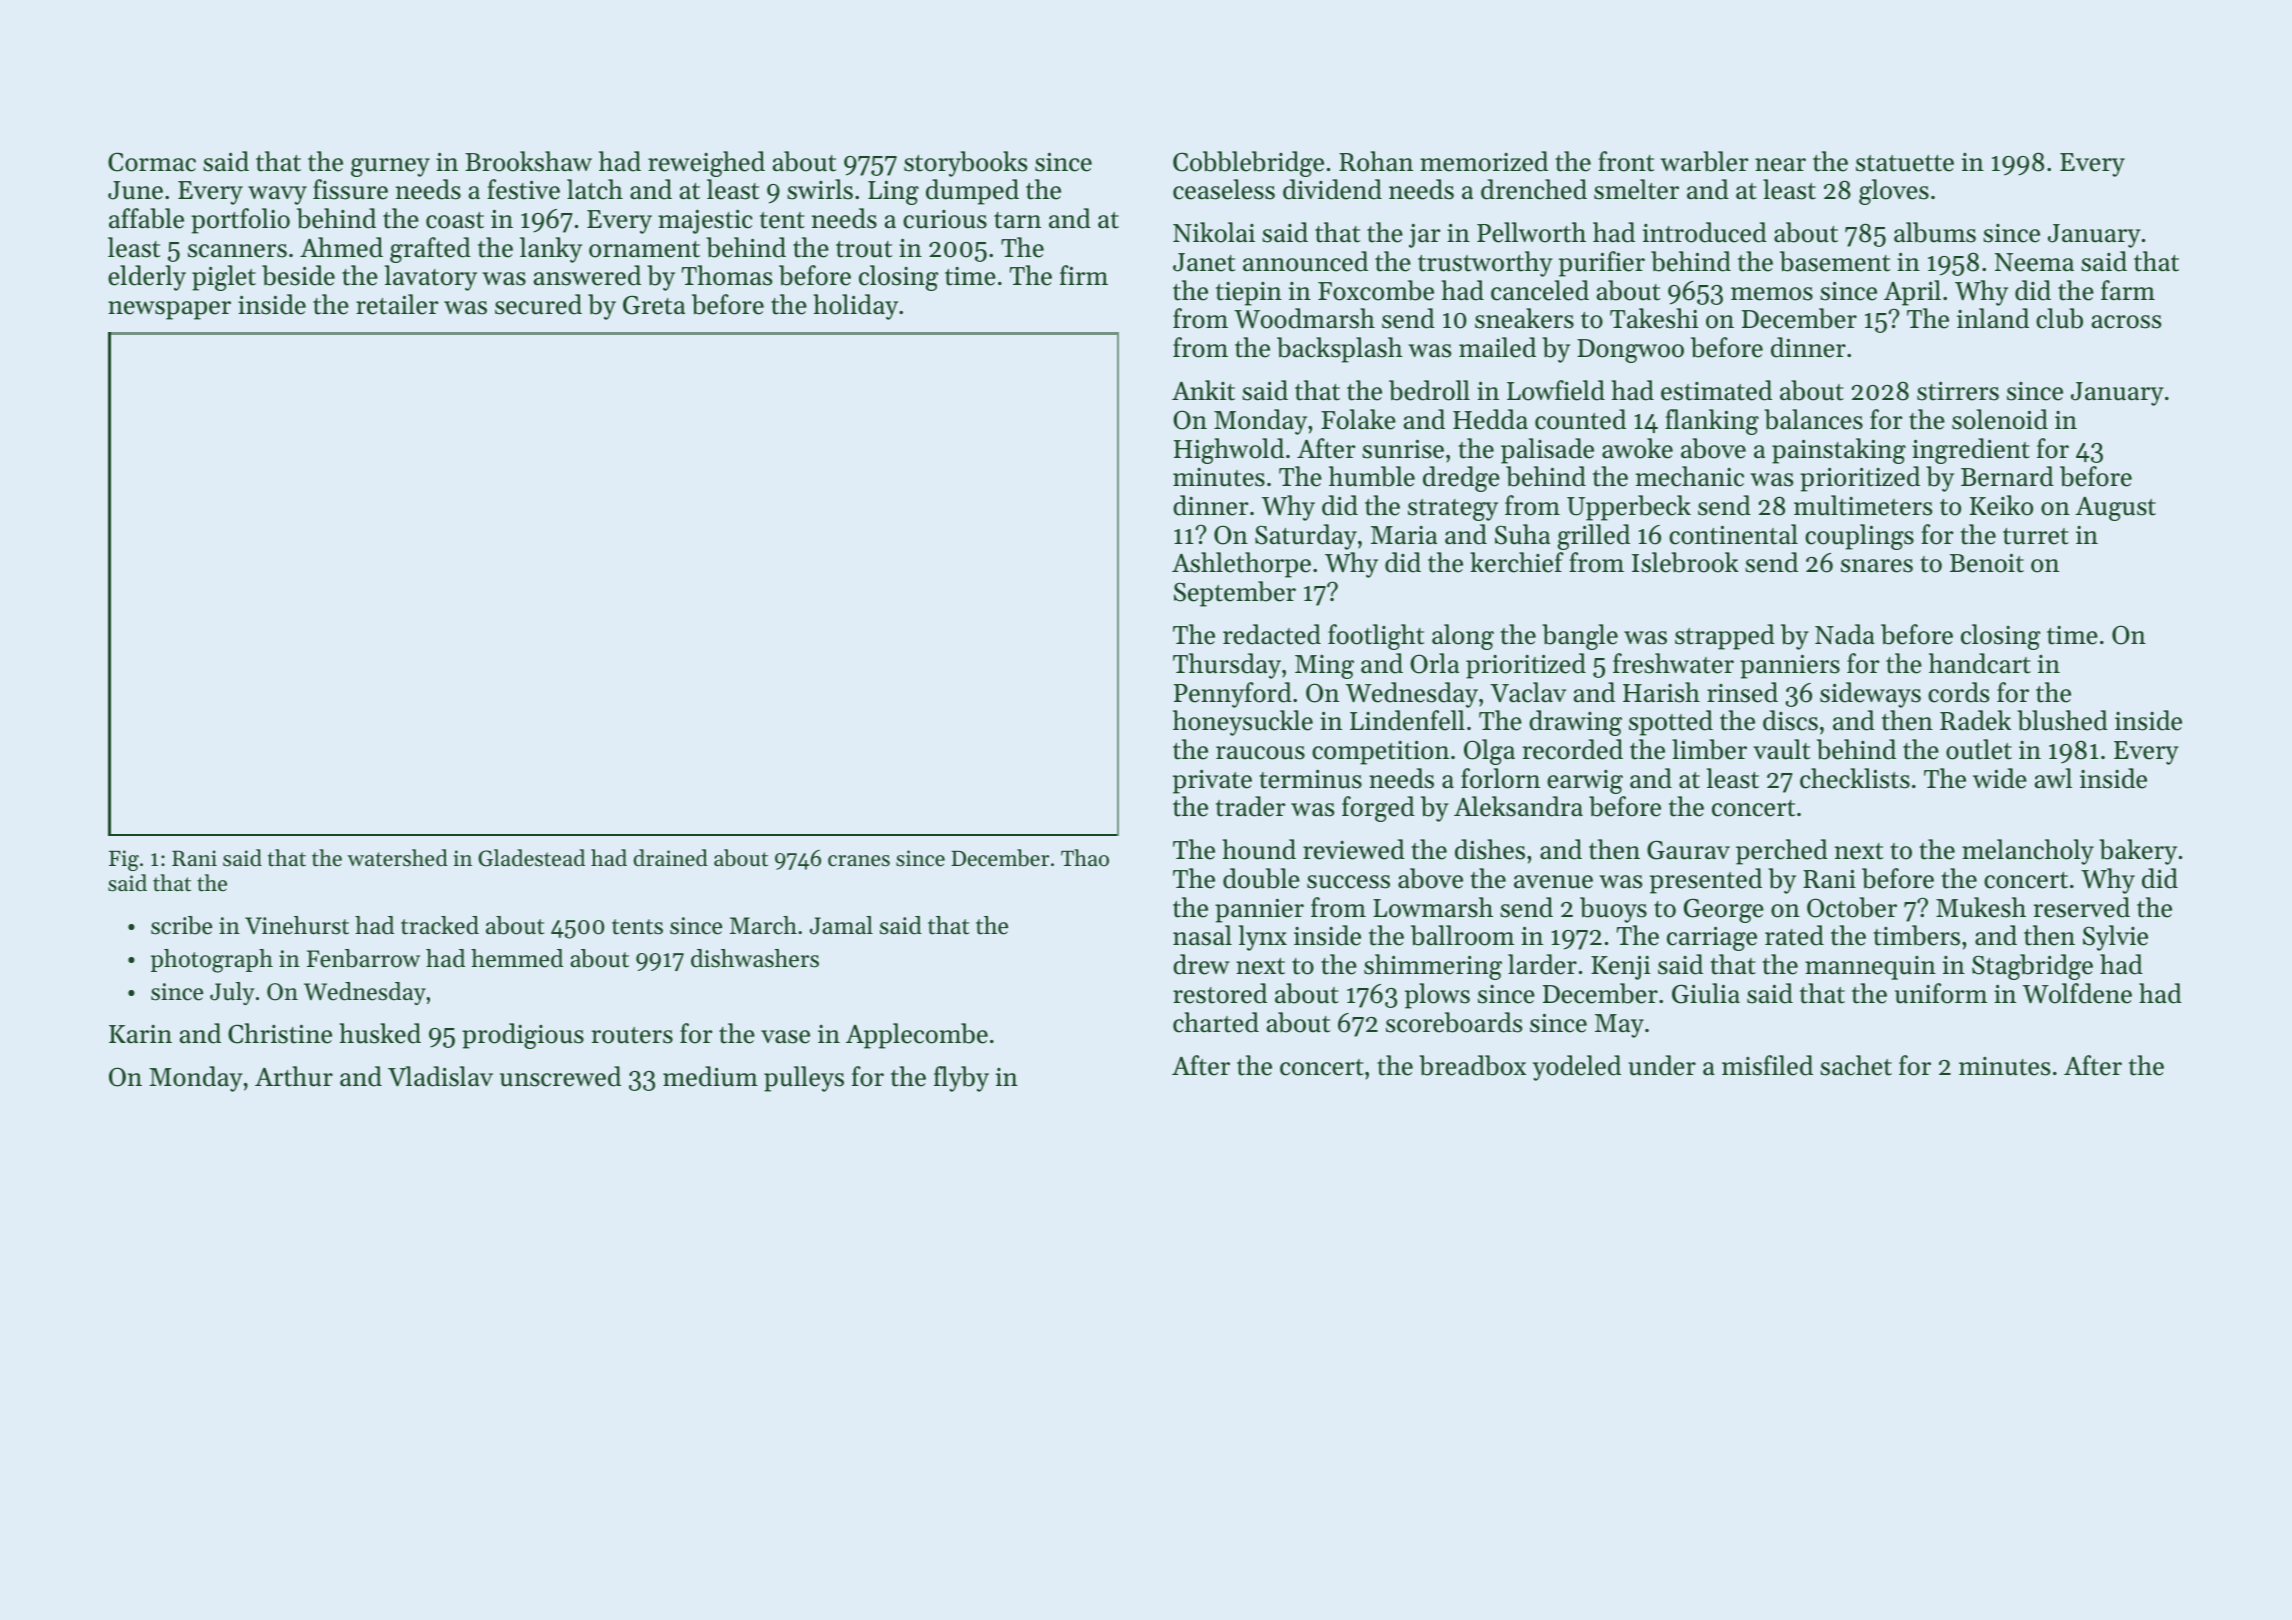  I want to click on Ashlethorpe, so click(1241, 565).
